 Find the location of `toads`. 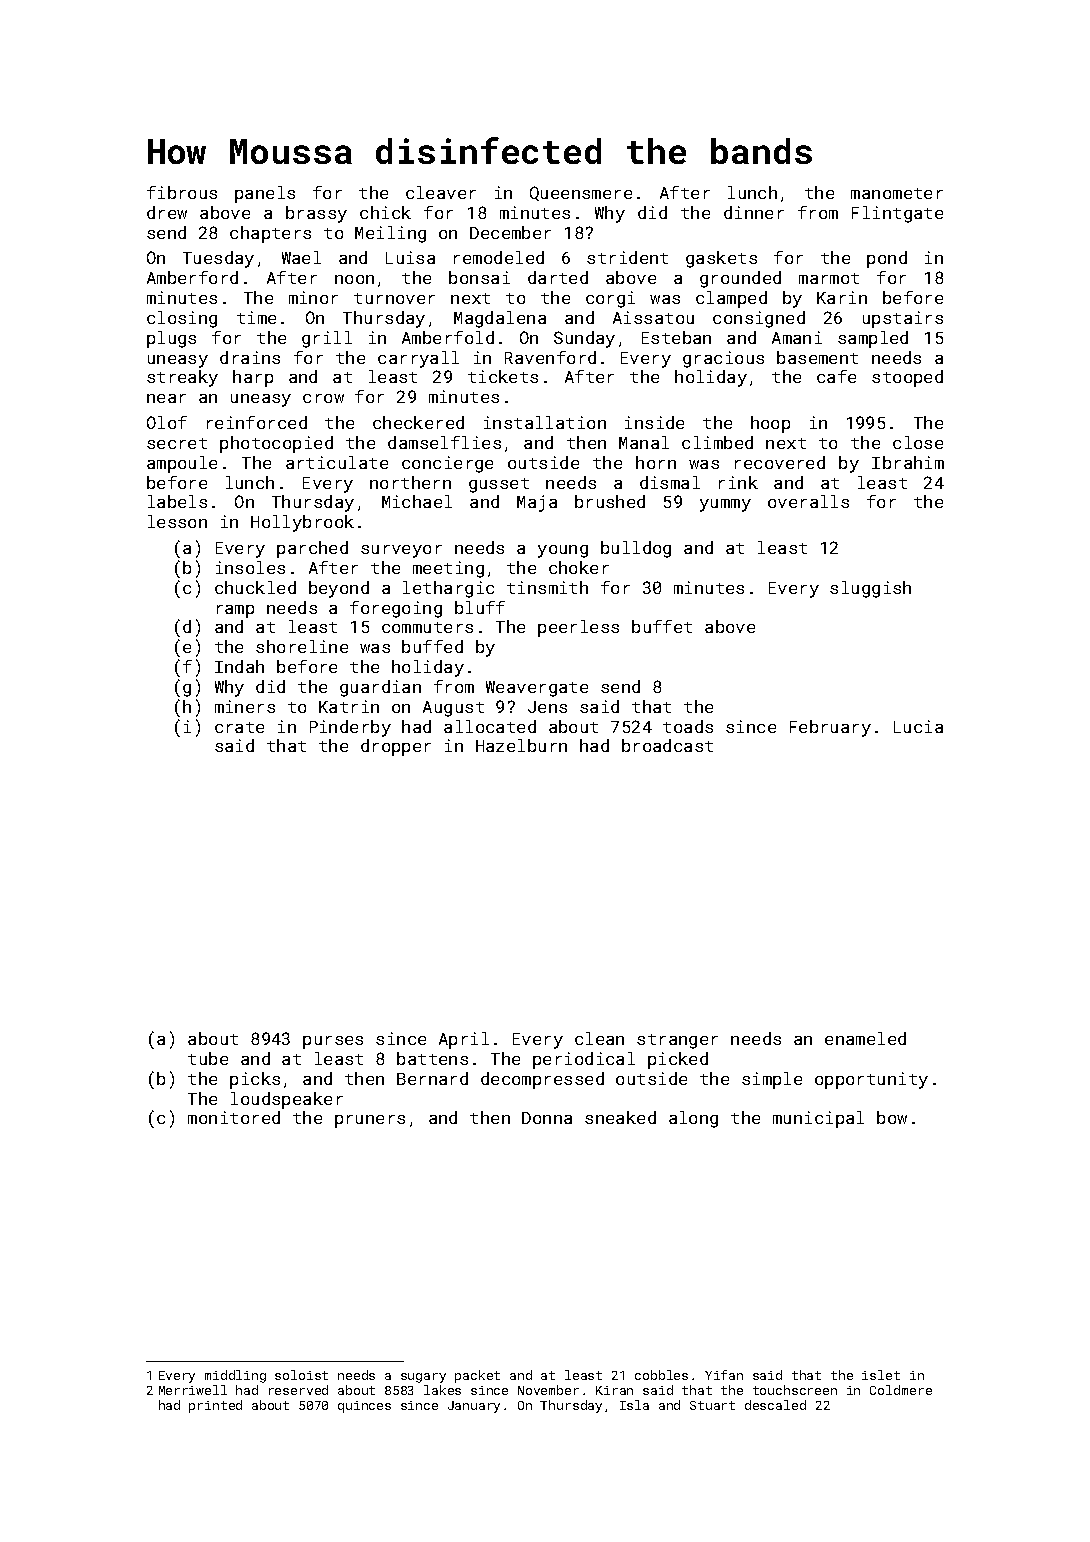

toads is located at coordinates (688, 726).
